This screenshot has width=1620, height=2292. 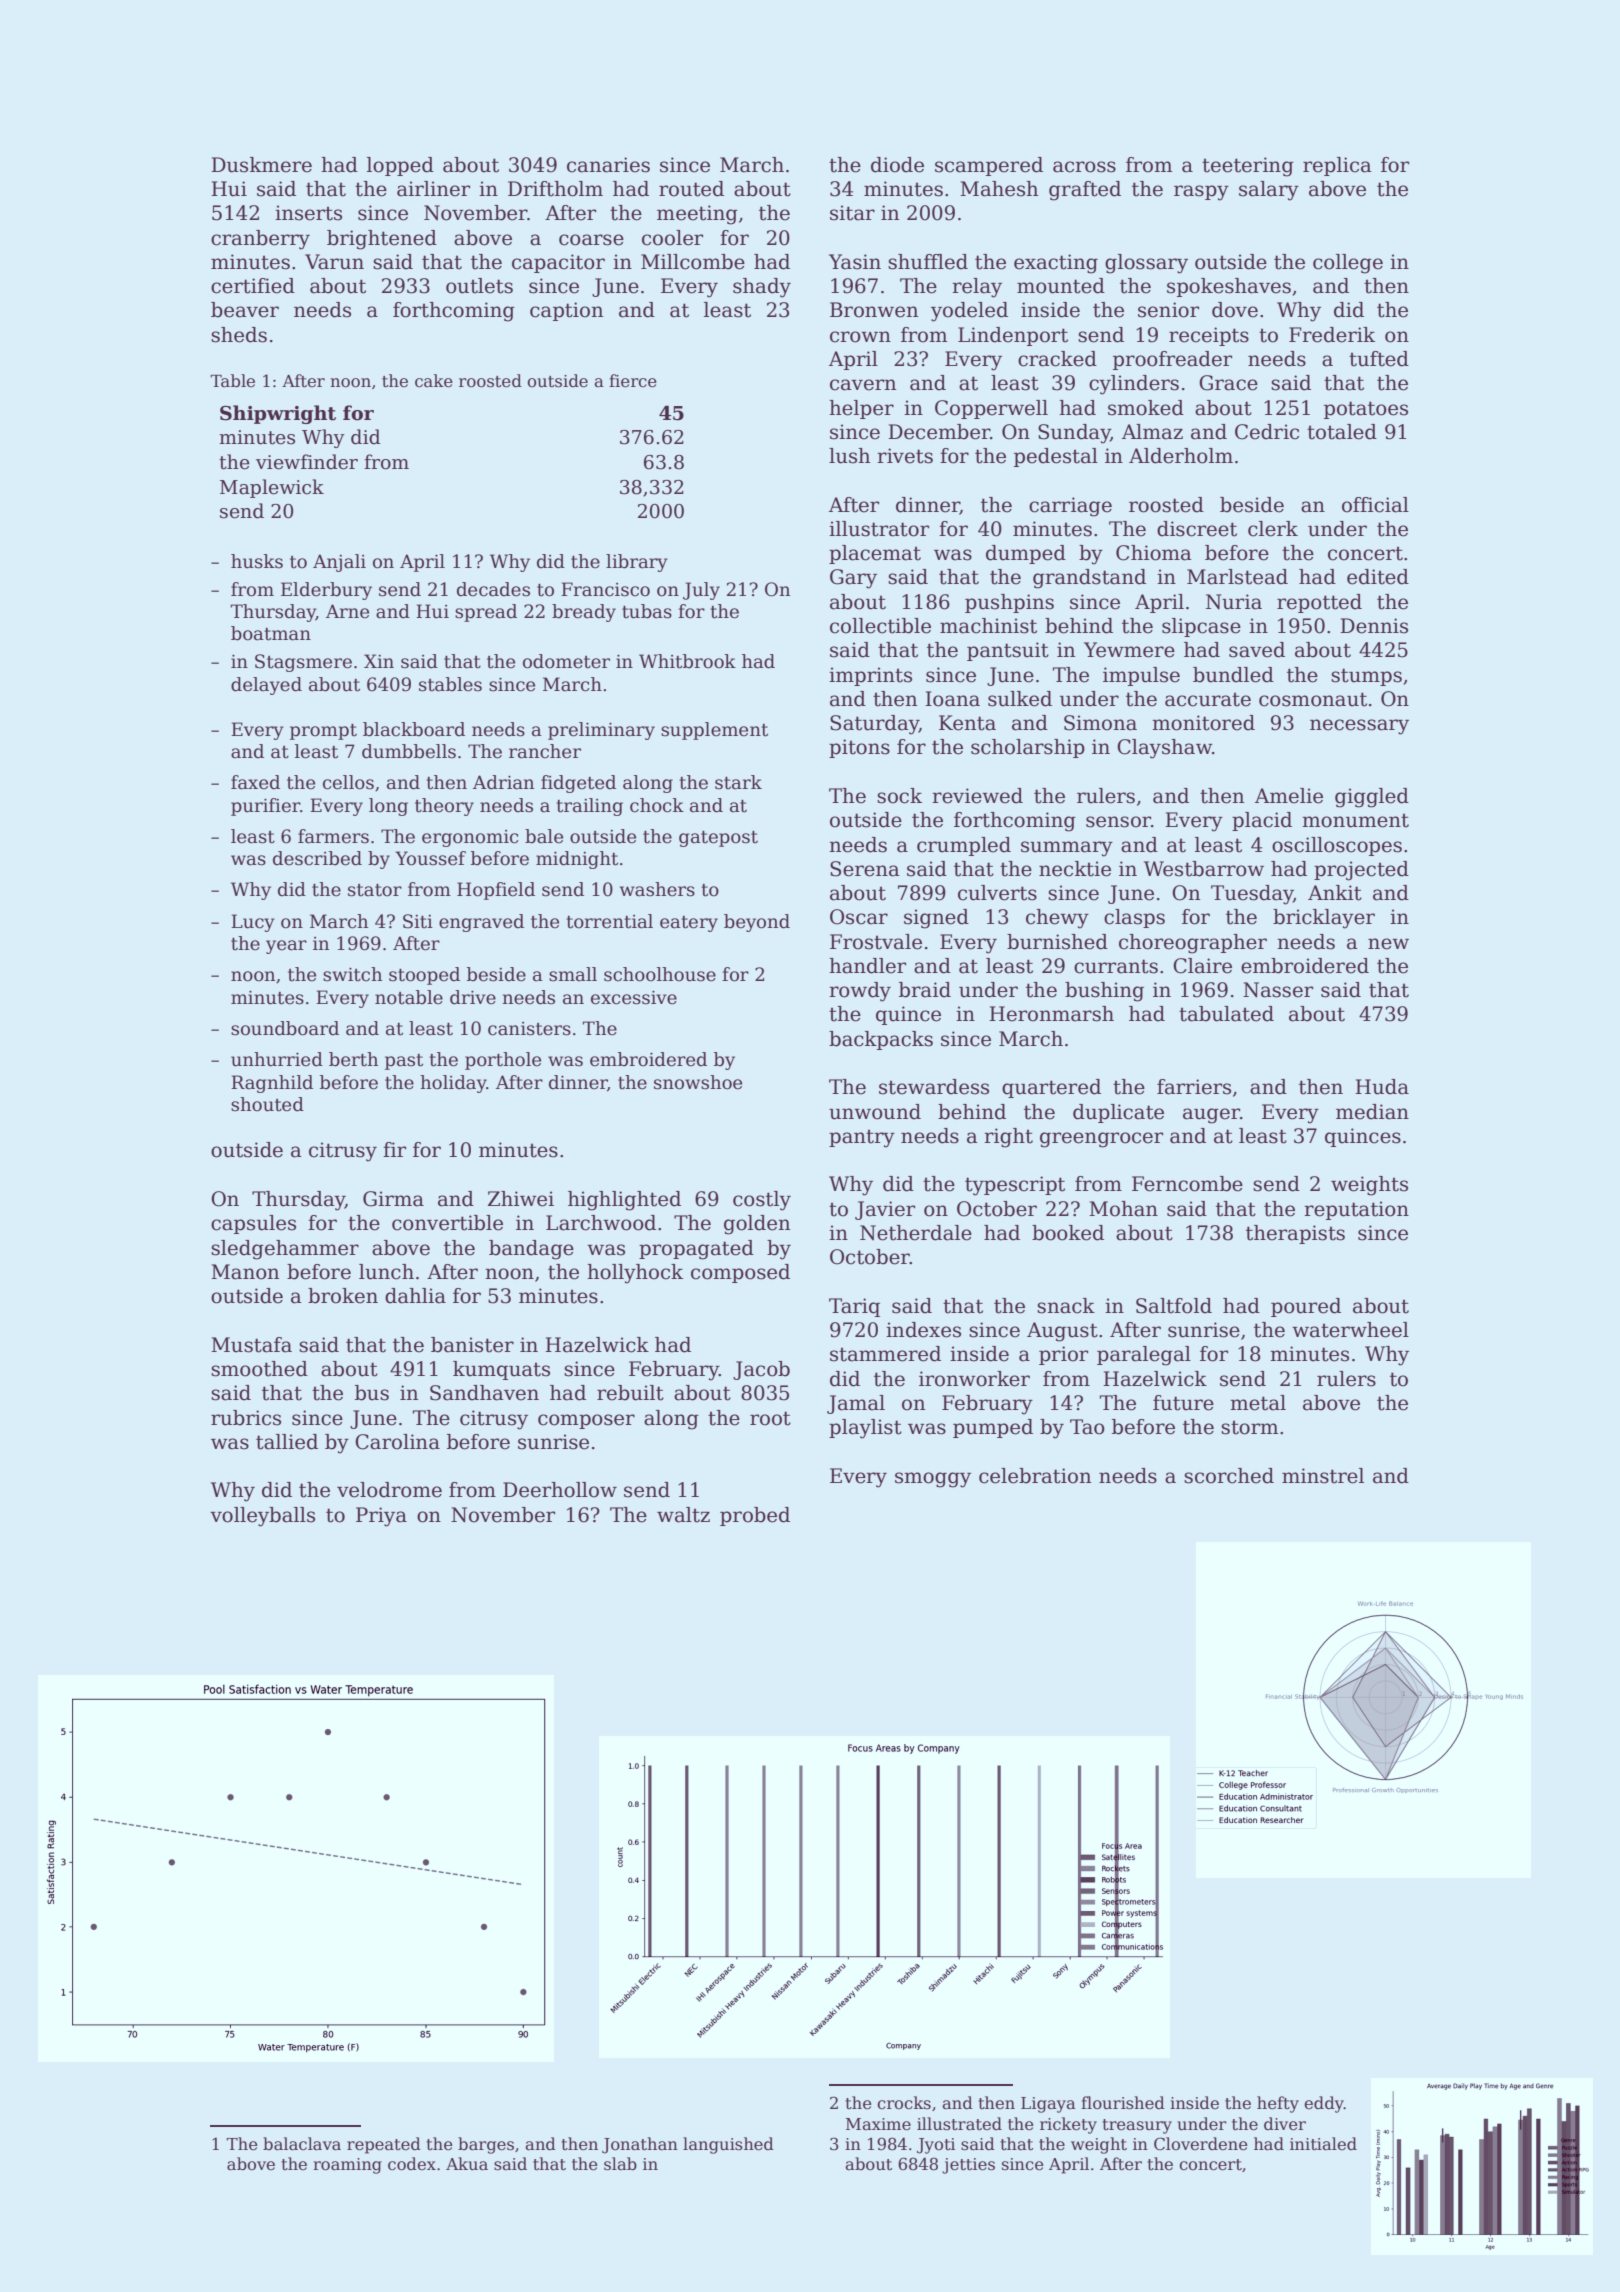 I want to click on volleyballs, so click(x=262, y=1517).
